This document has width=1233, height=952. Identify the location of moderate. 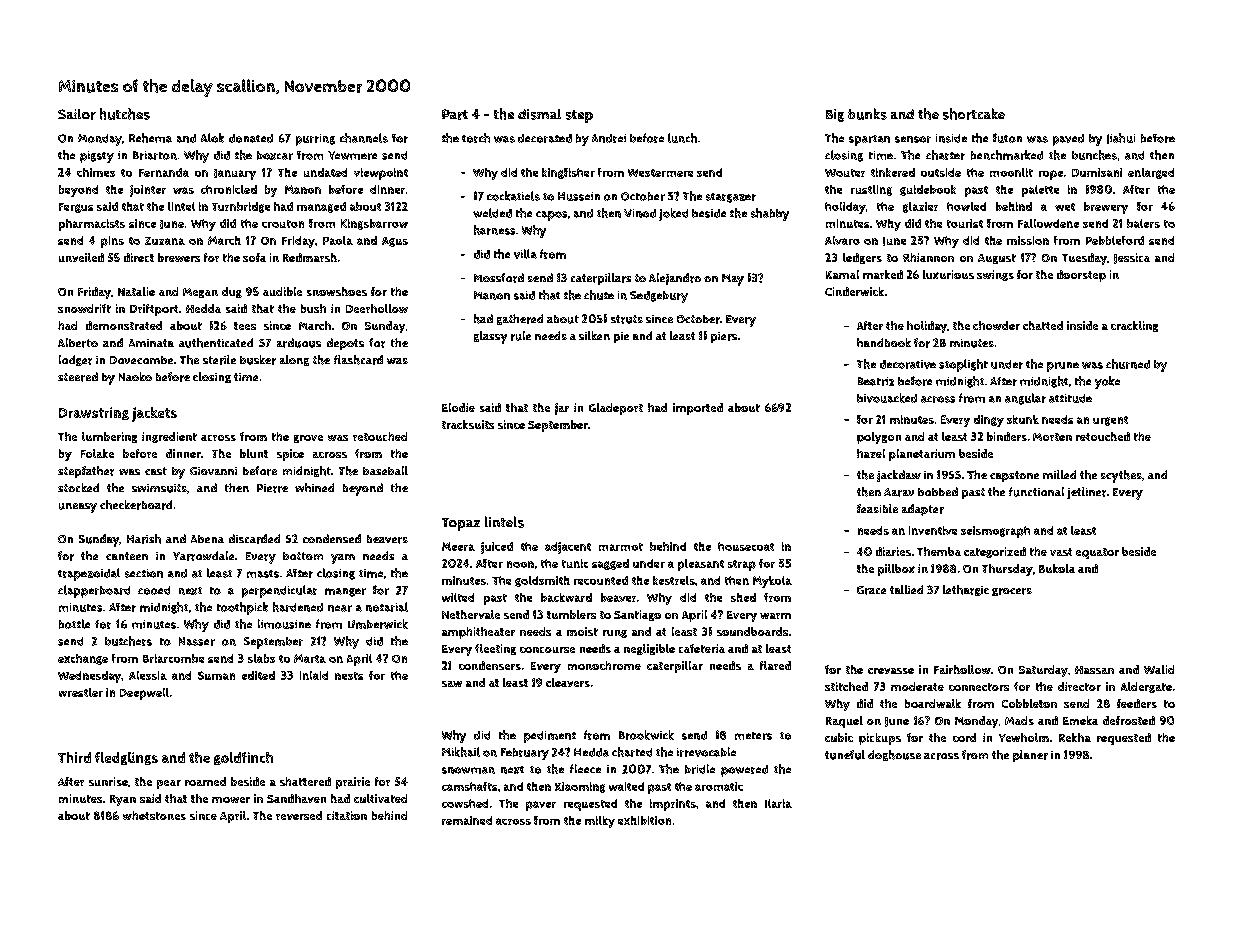
(917, 686).
